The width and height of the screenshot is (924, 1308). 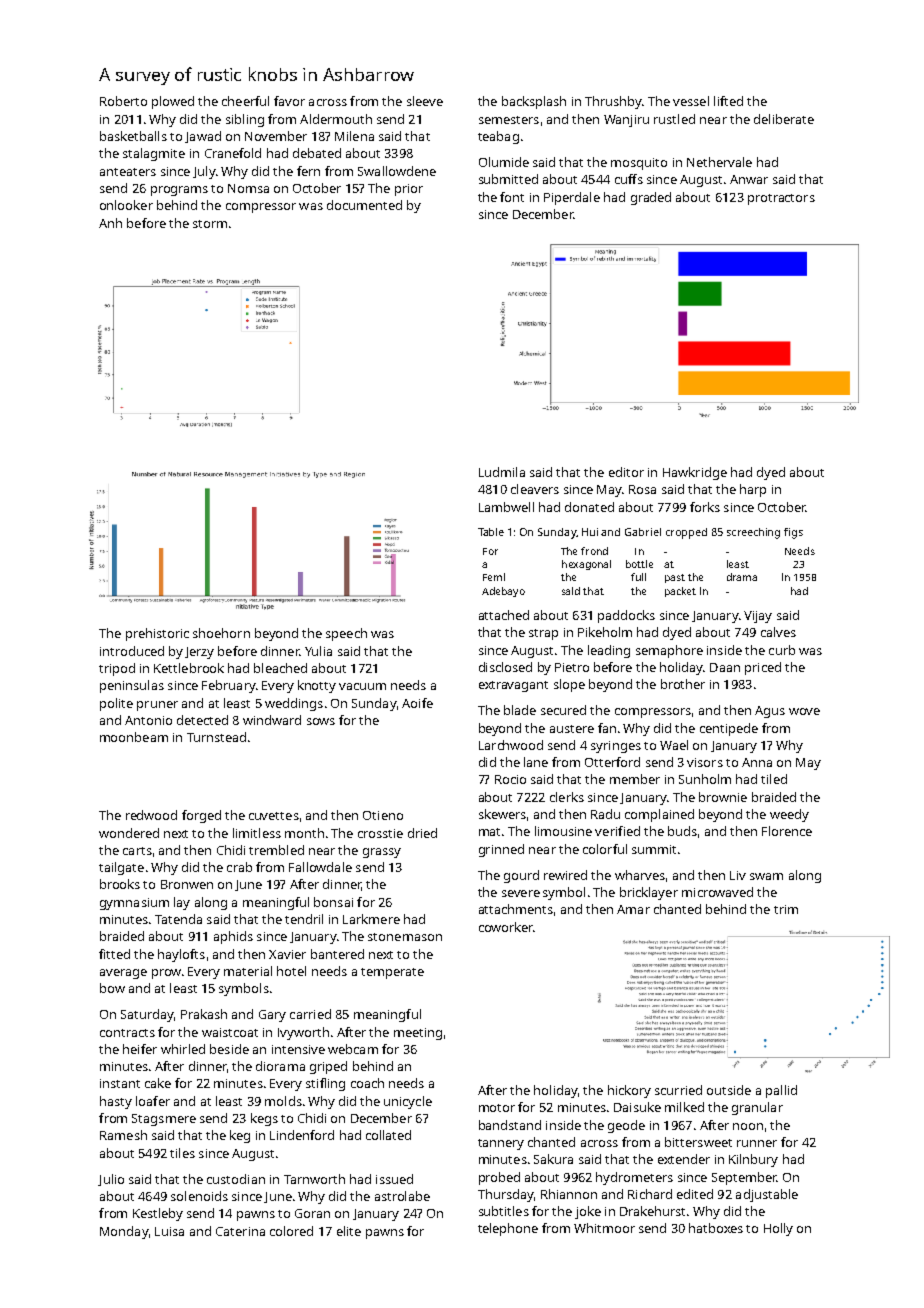 I want to click on trim, so click(x=786, y=909).
